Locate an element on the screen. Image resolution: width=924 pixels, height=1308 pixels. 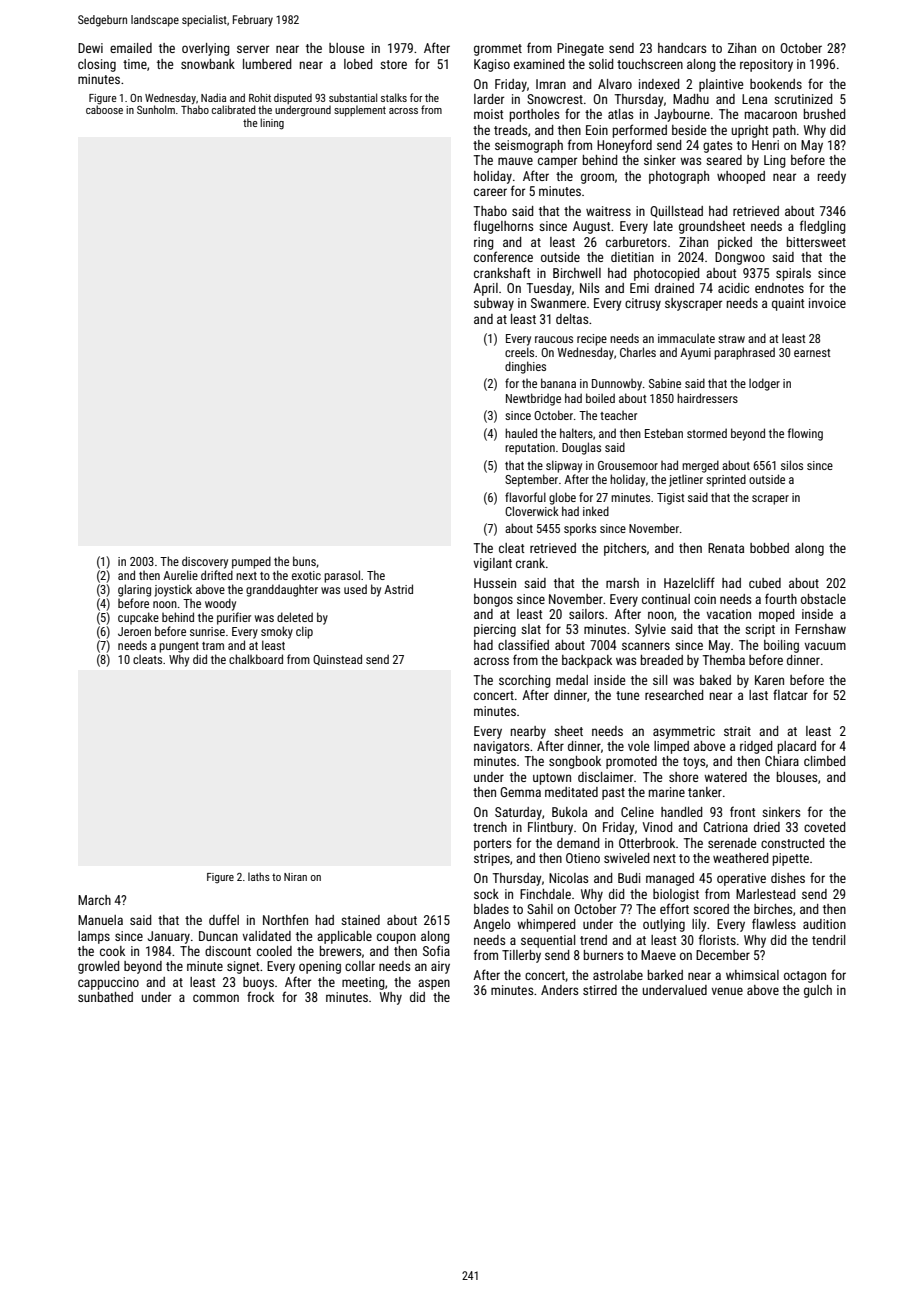
carburetors is located at coordinates (636, 242).
